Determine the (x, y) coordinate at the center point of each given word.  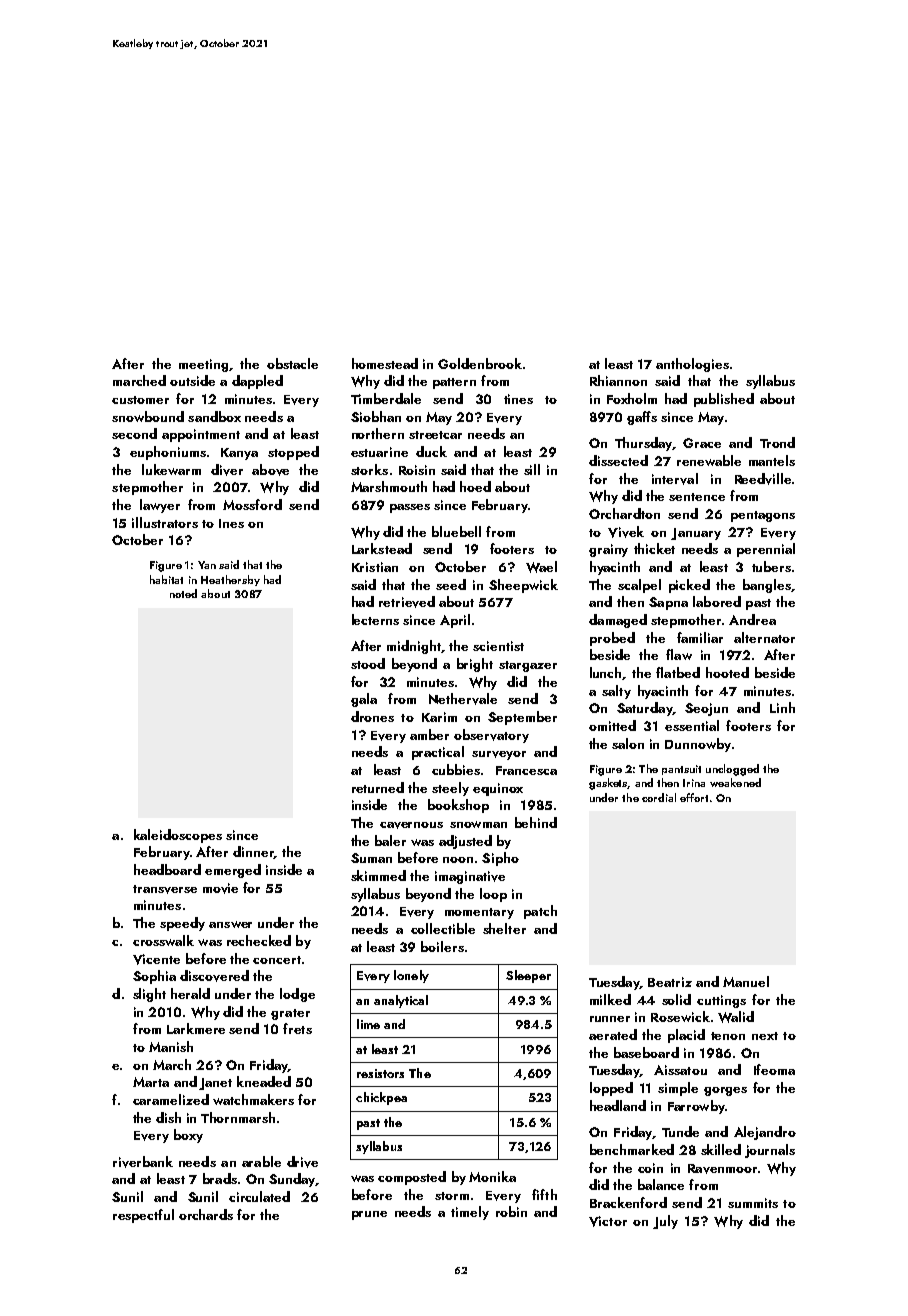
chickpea (381, 1098)
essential (692, 725)
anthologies (692, 365)
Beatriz (670, 982)
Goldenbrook (480, 363)
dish (168, 1117)
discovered (214, 976)
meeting (203, 365)
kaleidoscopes (178, 836)
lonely (411, 976)
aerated (613, 1034)
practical (438, 753)
